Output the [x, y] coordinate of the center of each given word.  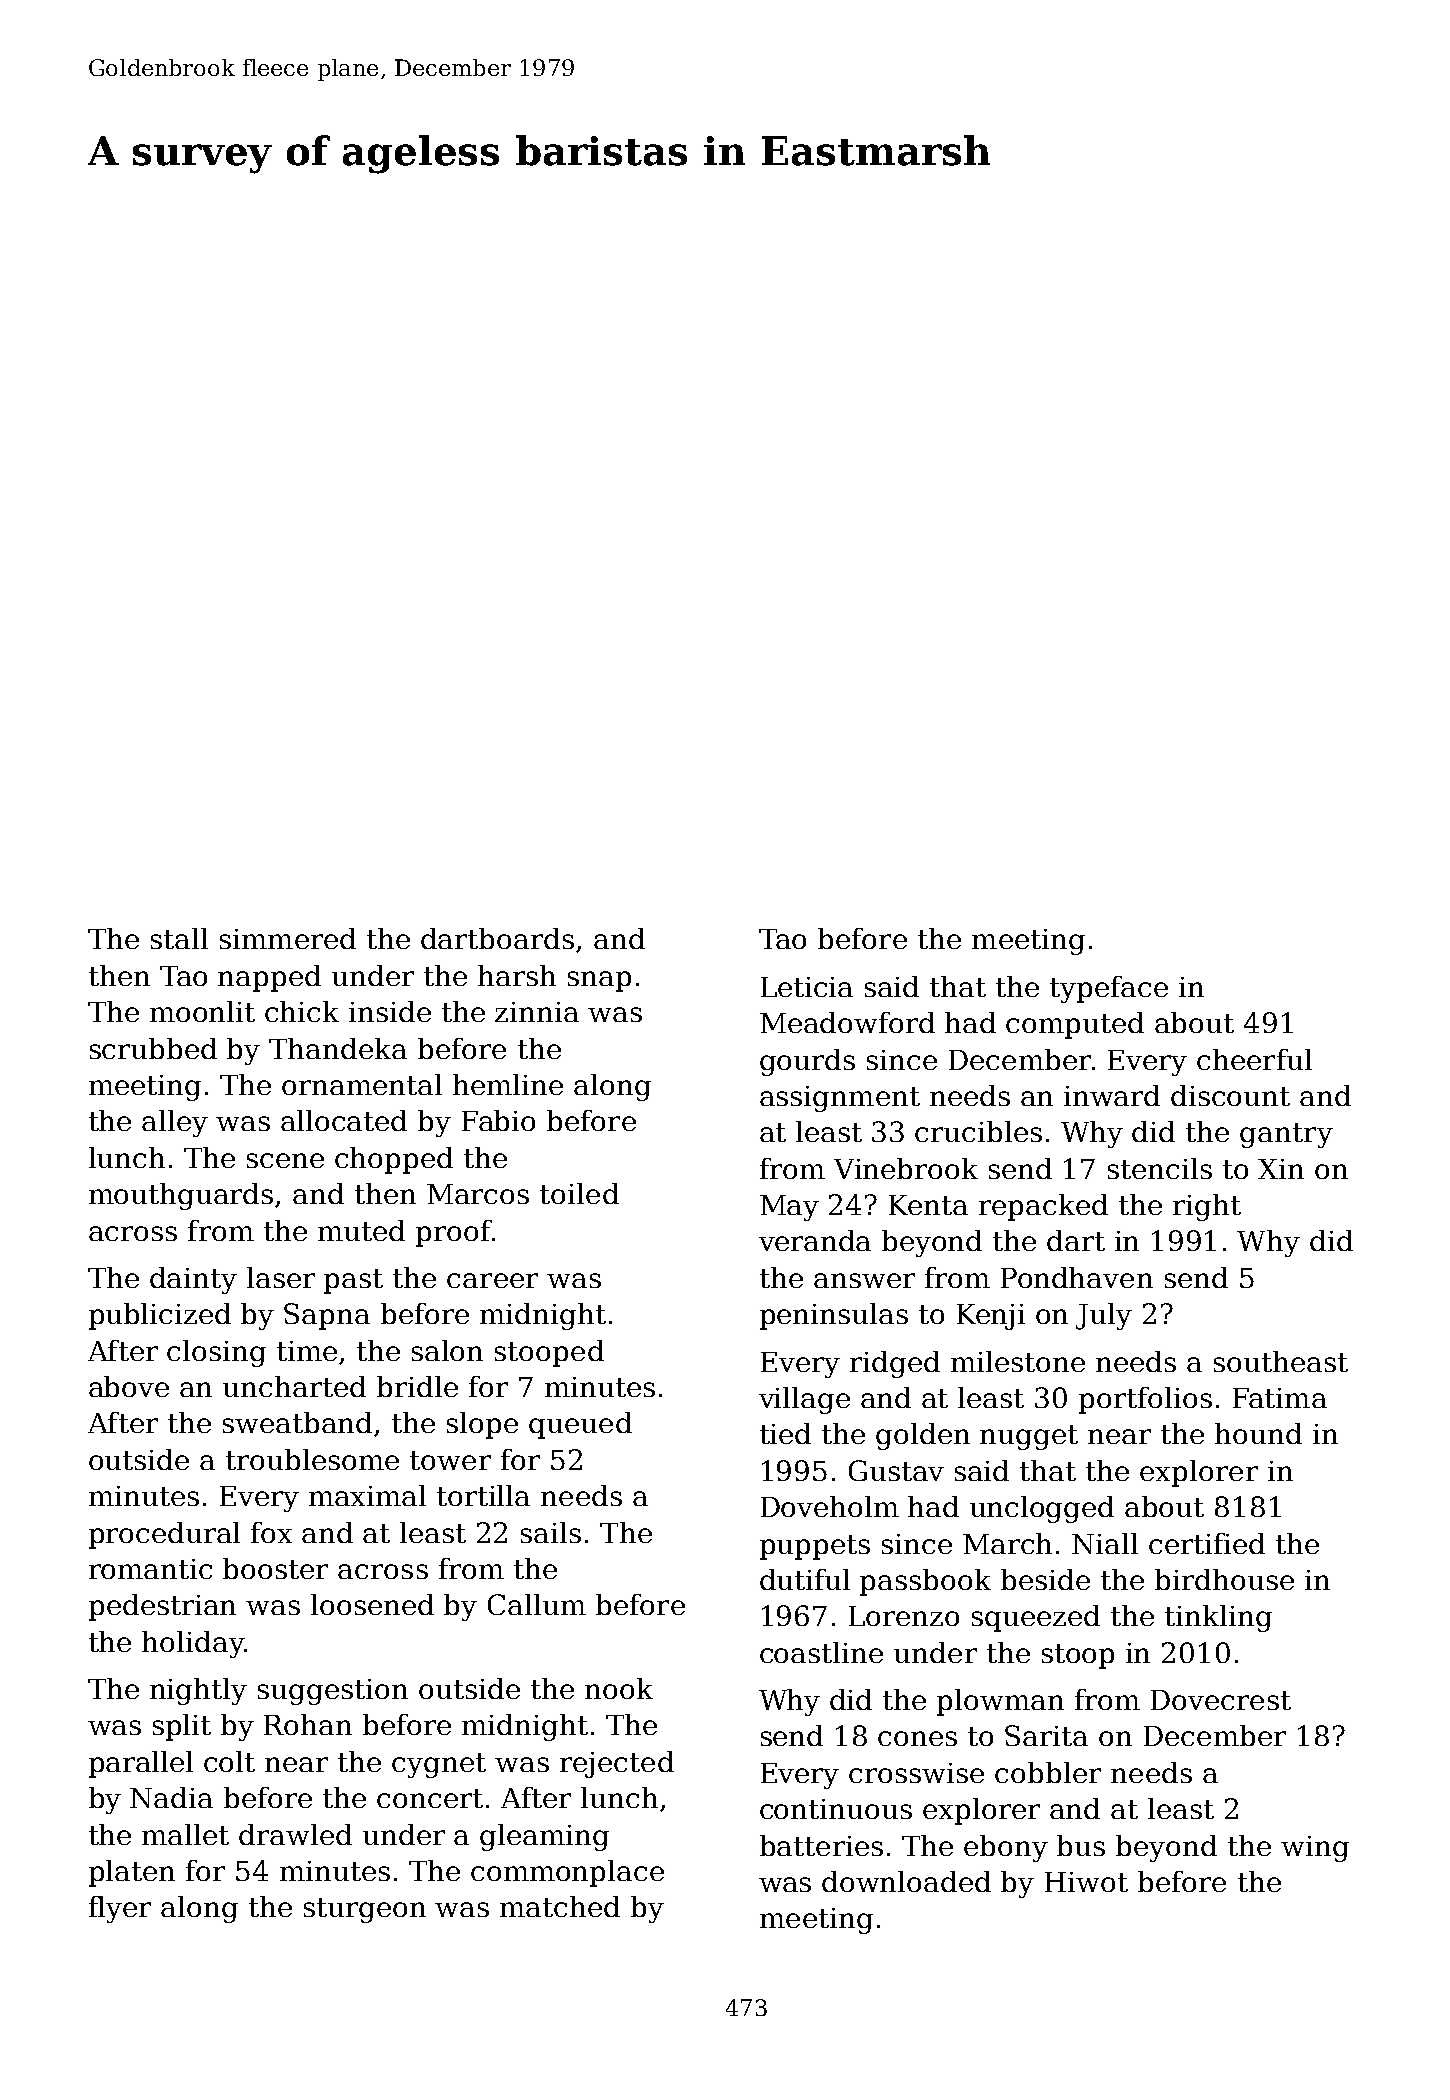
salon [447, 1350]
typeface [1109, 989]
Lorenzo [904, 1616]
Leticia [807, 987]
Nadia [171, 1797]
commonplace [567, 1873]
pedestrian [162, 1607]
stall [179, 938]
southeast [1281, 1361]
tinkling [1218, 1618]
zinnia [537, 1012]
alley [175, 1123]
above [129, 1386]
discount [1230, 1095]
